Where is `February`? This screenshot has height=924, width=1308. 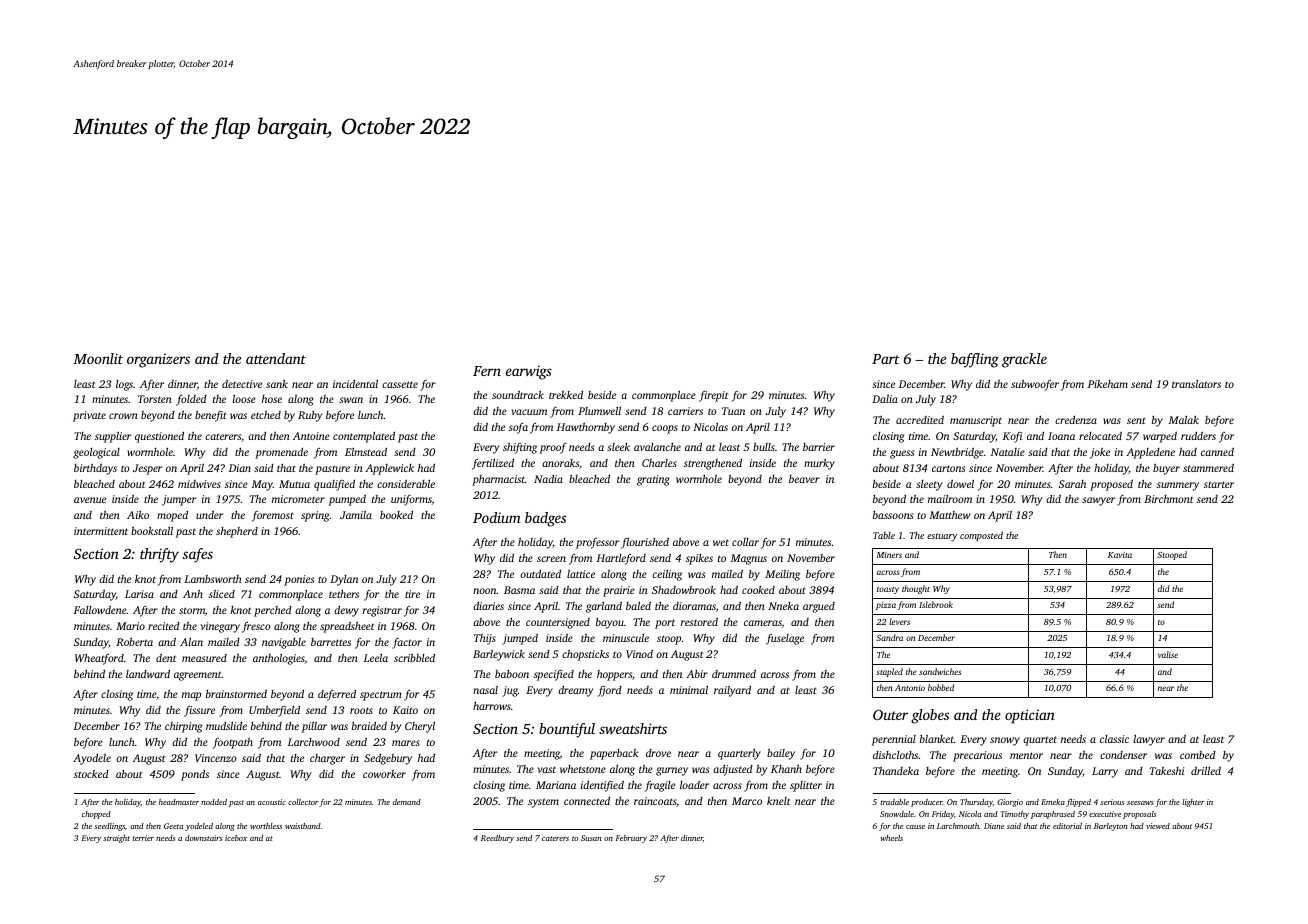 February is located at coordinates (631, 839).
